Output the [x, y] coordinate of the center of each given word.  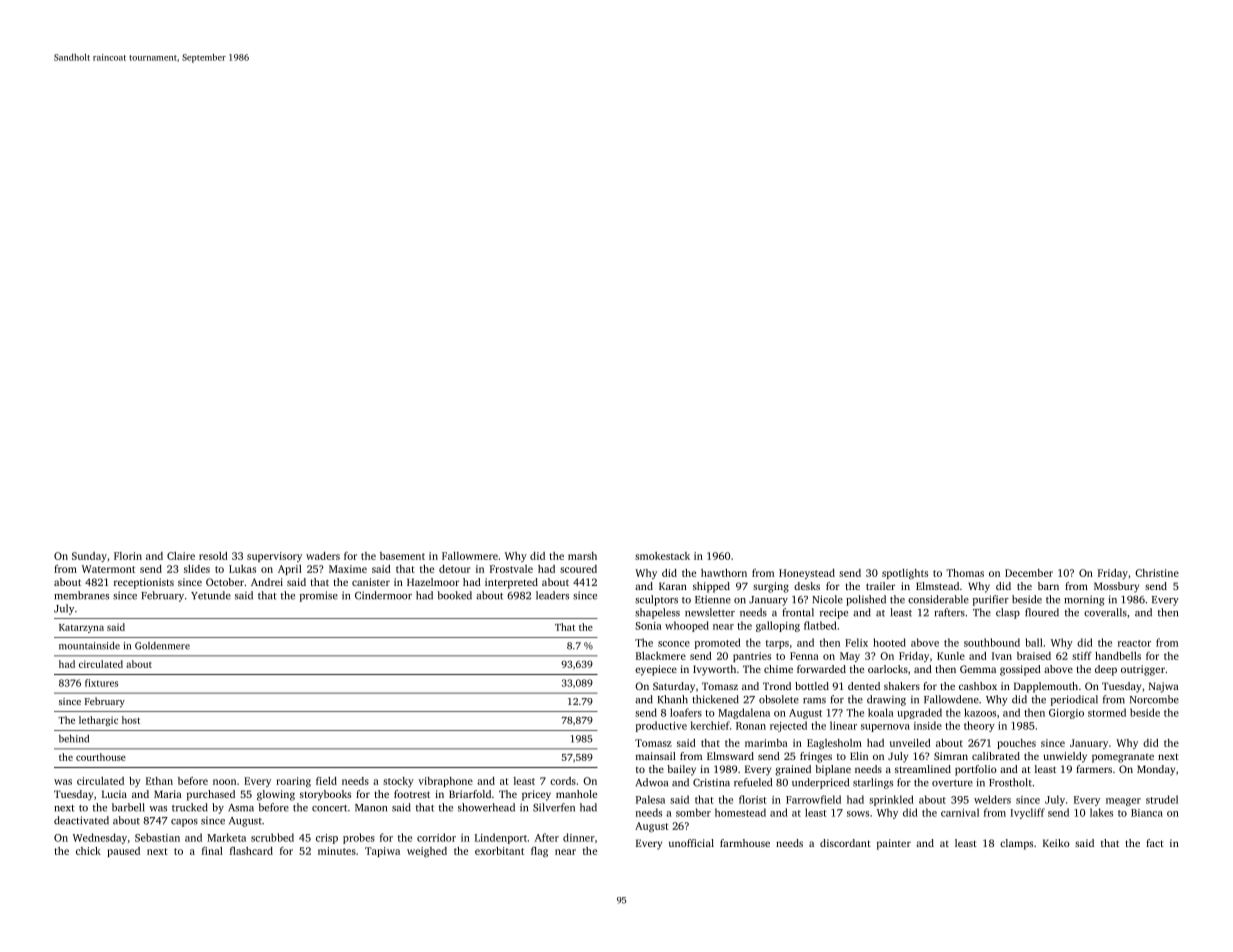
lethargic [98, 721]
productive [661, 726]
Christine [1157, 573]
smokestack [662, 556]
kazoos [980, 712]
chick [88, 851]
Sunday [89, 557]
